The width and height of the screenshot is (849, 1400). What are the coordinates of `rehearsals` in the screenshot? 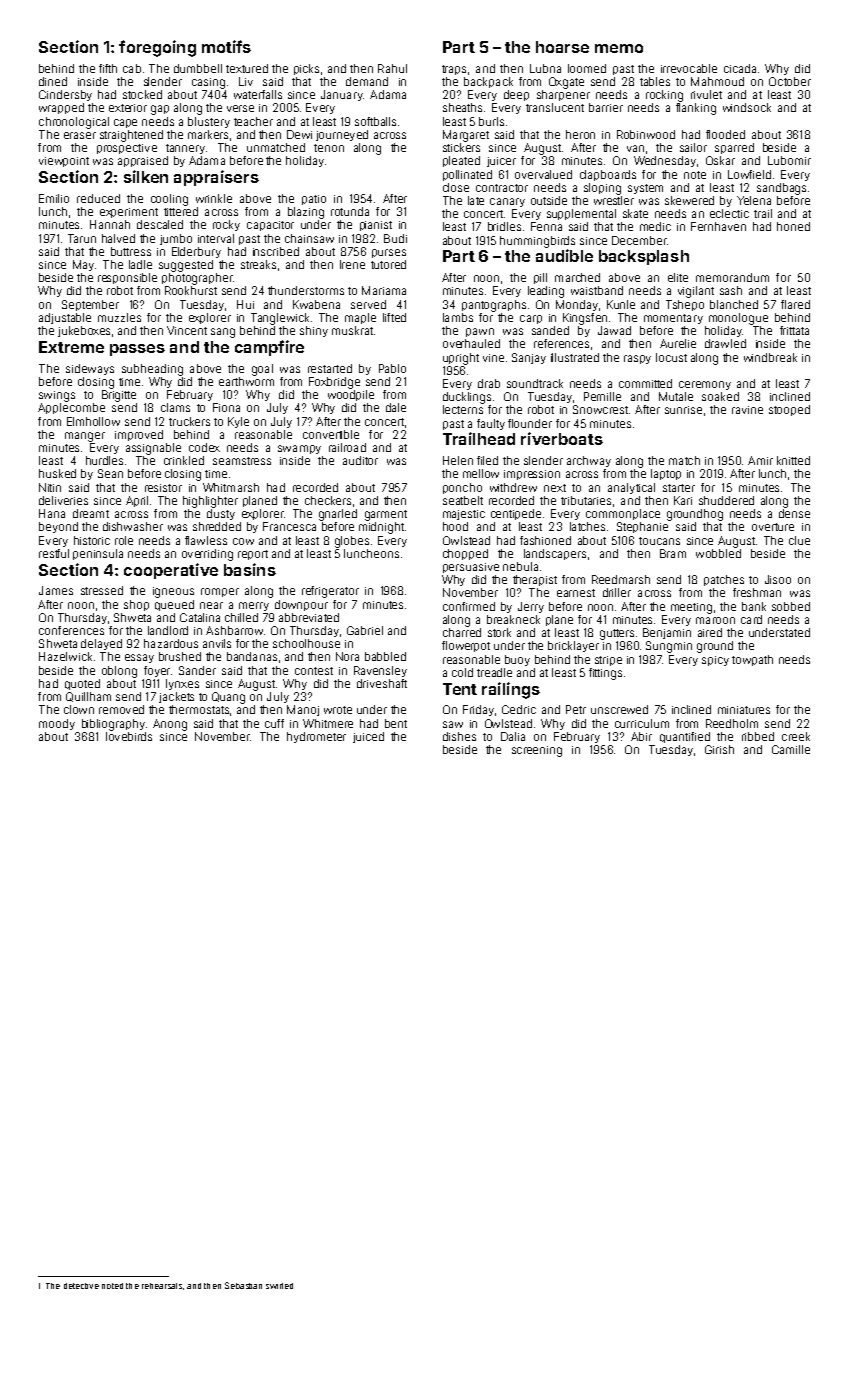 It's located at (162, 1286).
